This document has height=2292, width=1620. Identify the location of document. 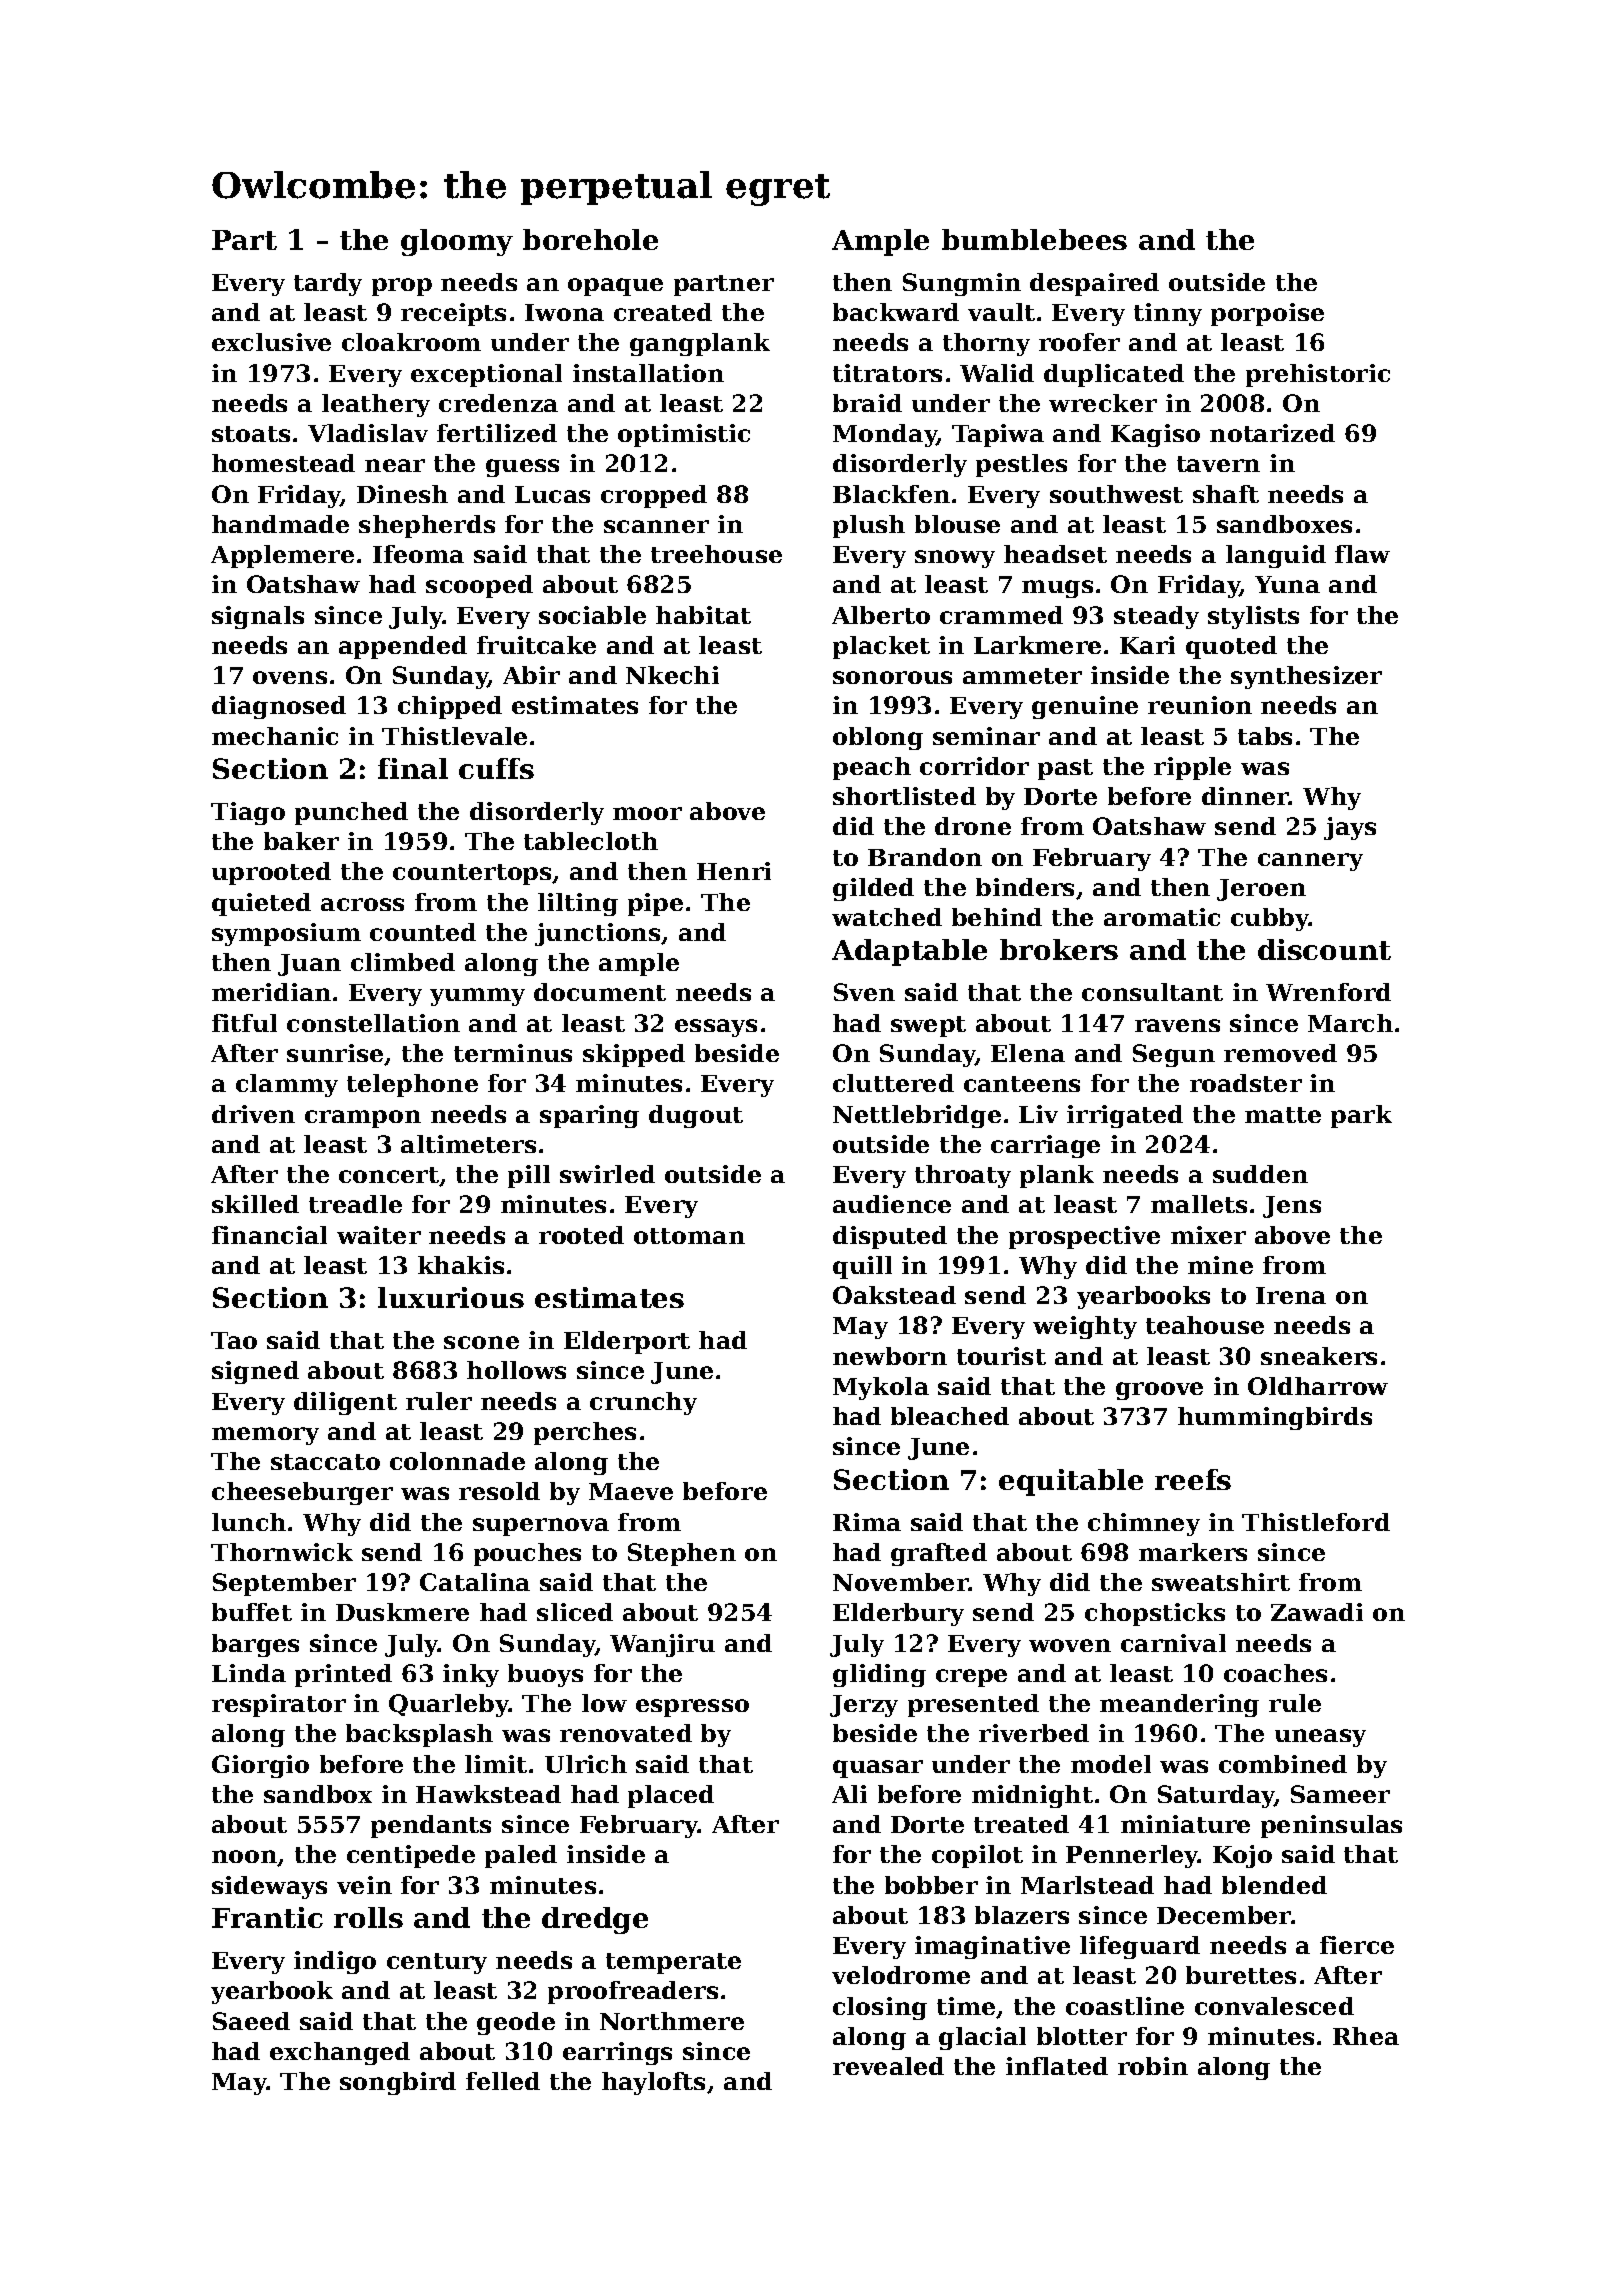
(600, 992).
